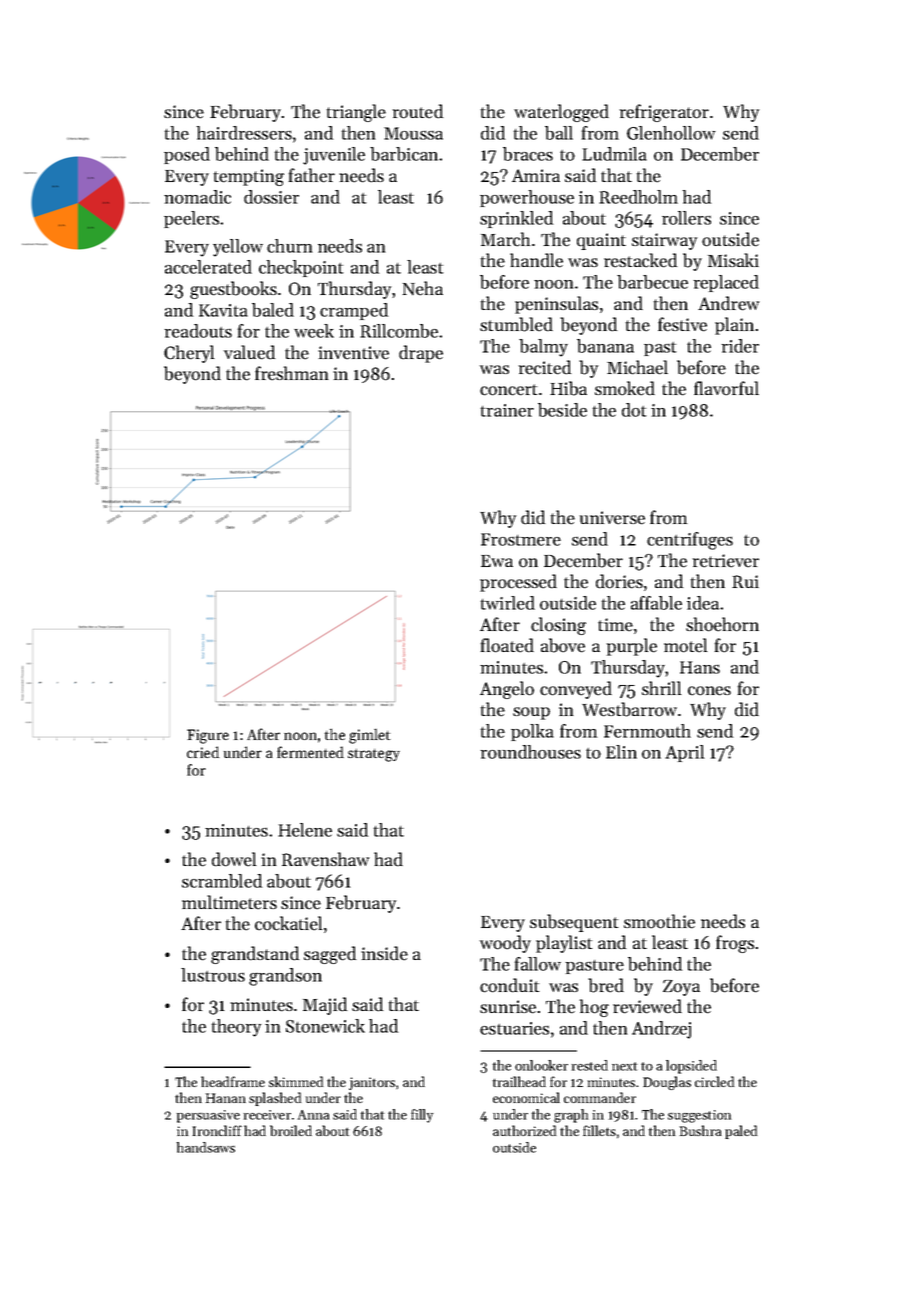 Image resolution: width=924 pixels, height=1311 pixels. I want to click on processed, so click(518, 583).
